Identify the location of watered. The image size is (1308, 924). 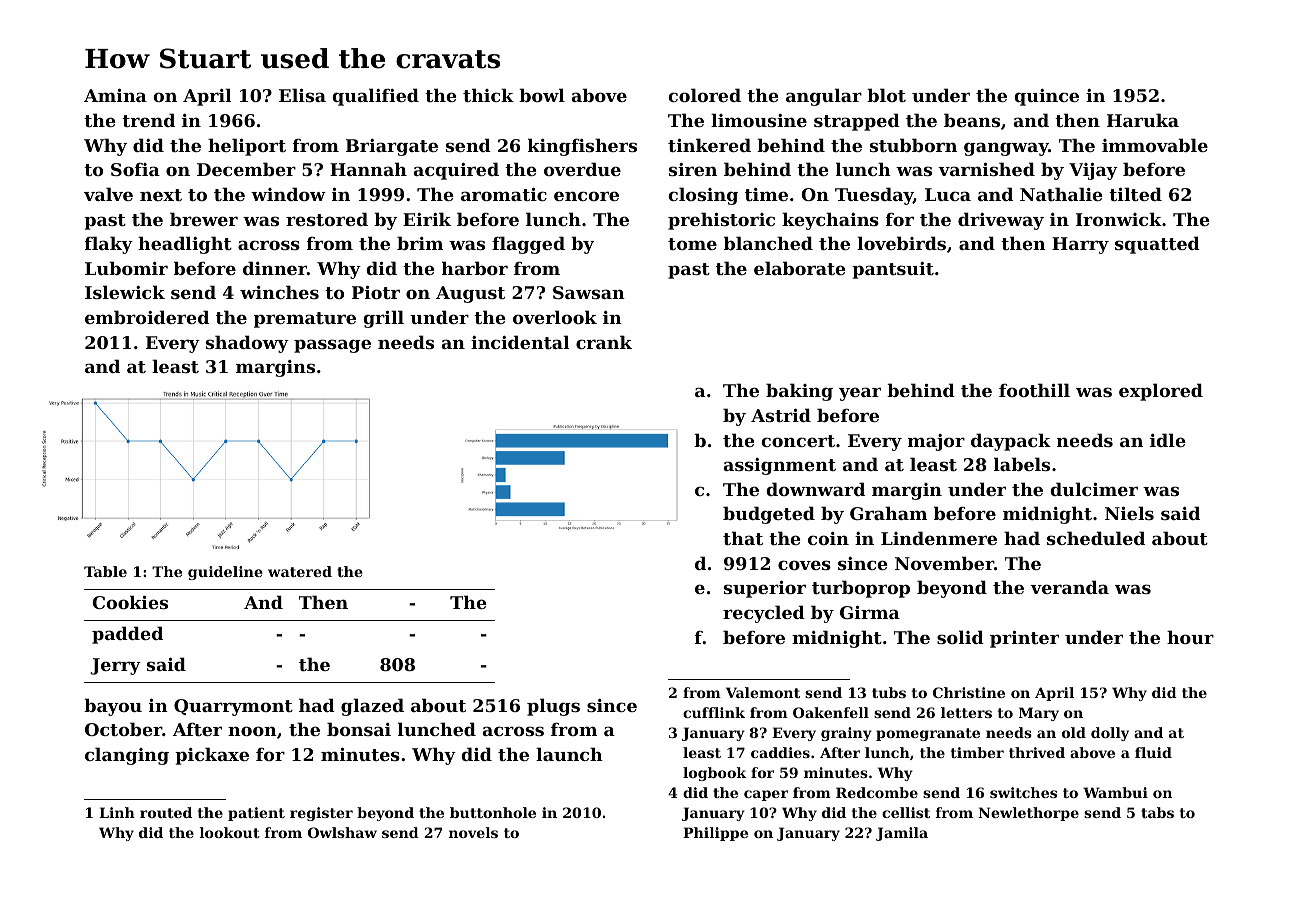
(300, 571).
